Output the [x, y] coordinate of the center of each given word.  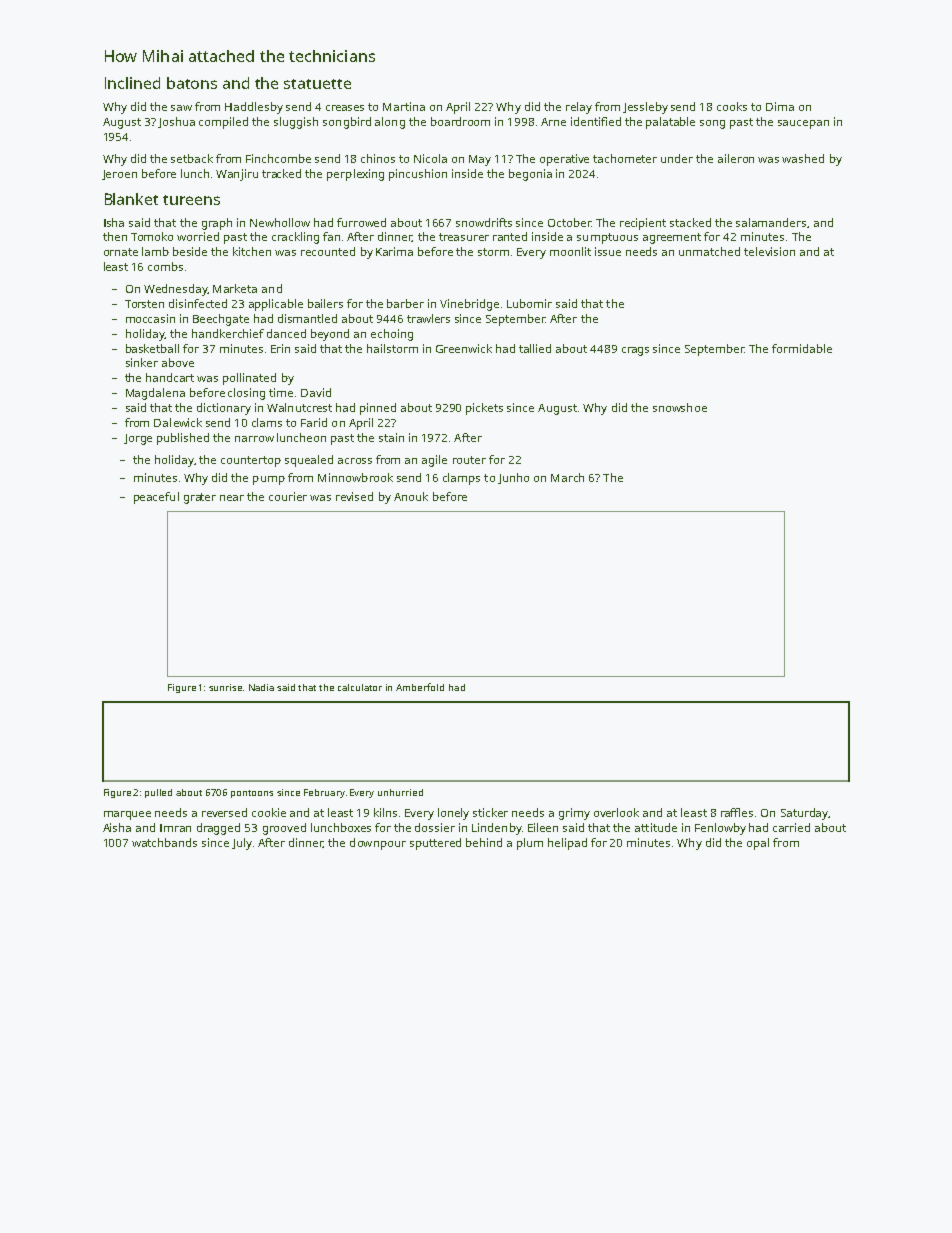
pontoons [252, 794]
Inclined [132, 83]
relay [579, 108]
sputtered [435, 844]
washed [803, 158]
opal [758, 844]
